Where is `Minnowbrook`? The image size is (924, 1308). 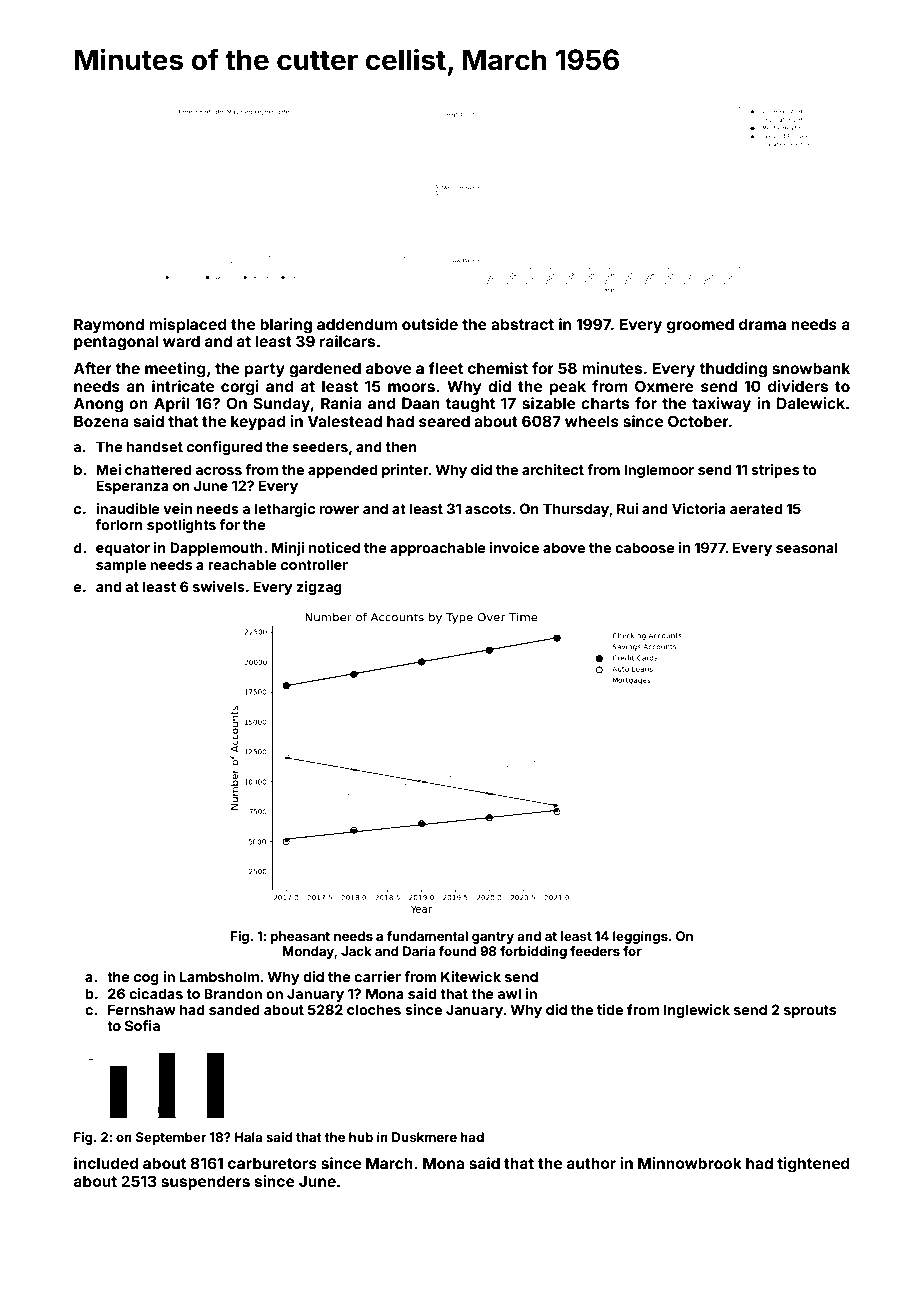 Minnowbrook is located at coordinates (690, 1163).
